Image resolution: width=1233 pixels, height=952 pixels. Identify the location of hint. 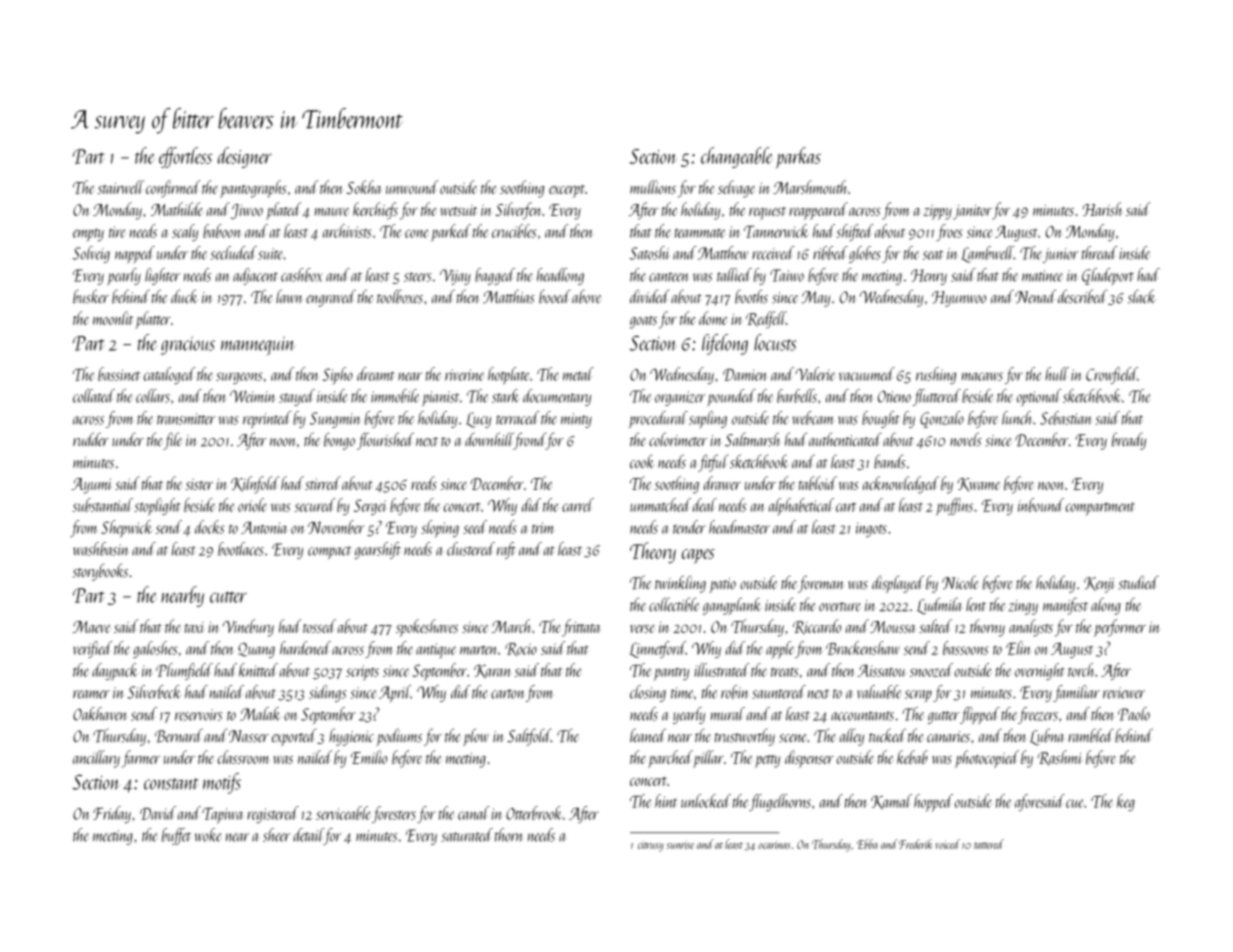
(666, 801).
